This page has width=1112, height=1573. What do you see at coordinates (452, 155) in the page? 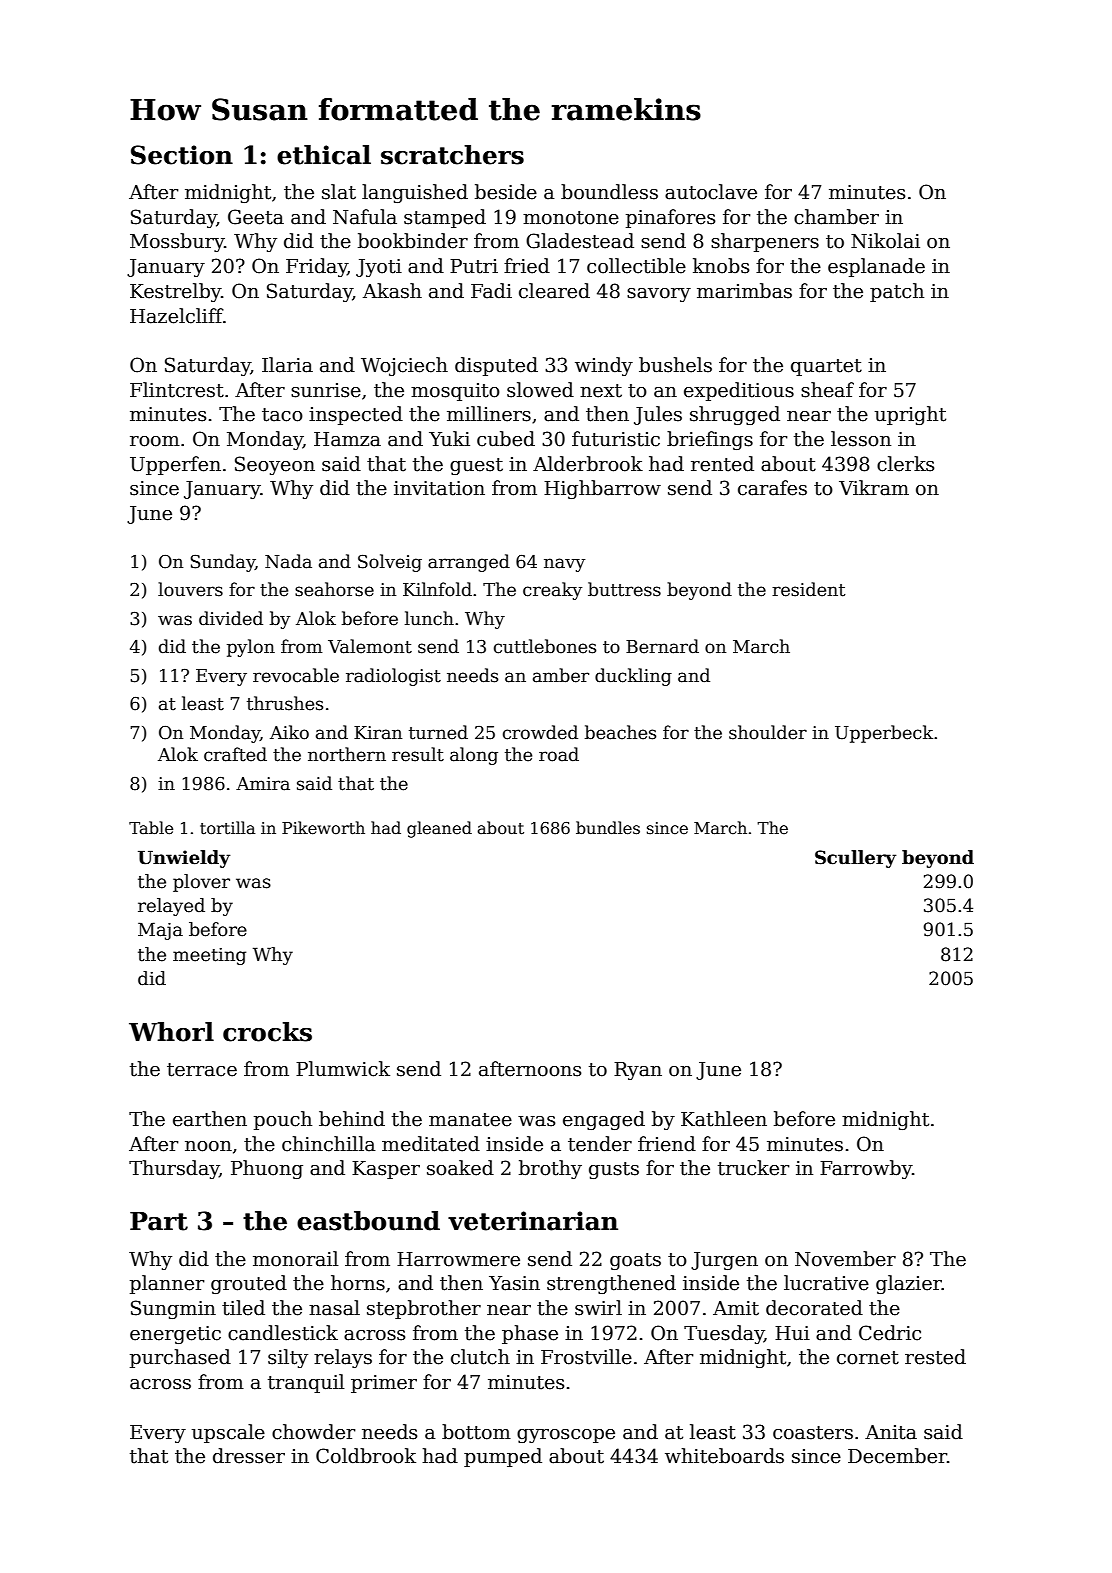
I see `scratchers` at bounding box center [452, 155].
